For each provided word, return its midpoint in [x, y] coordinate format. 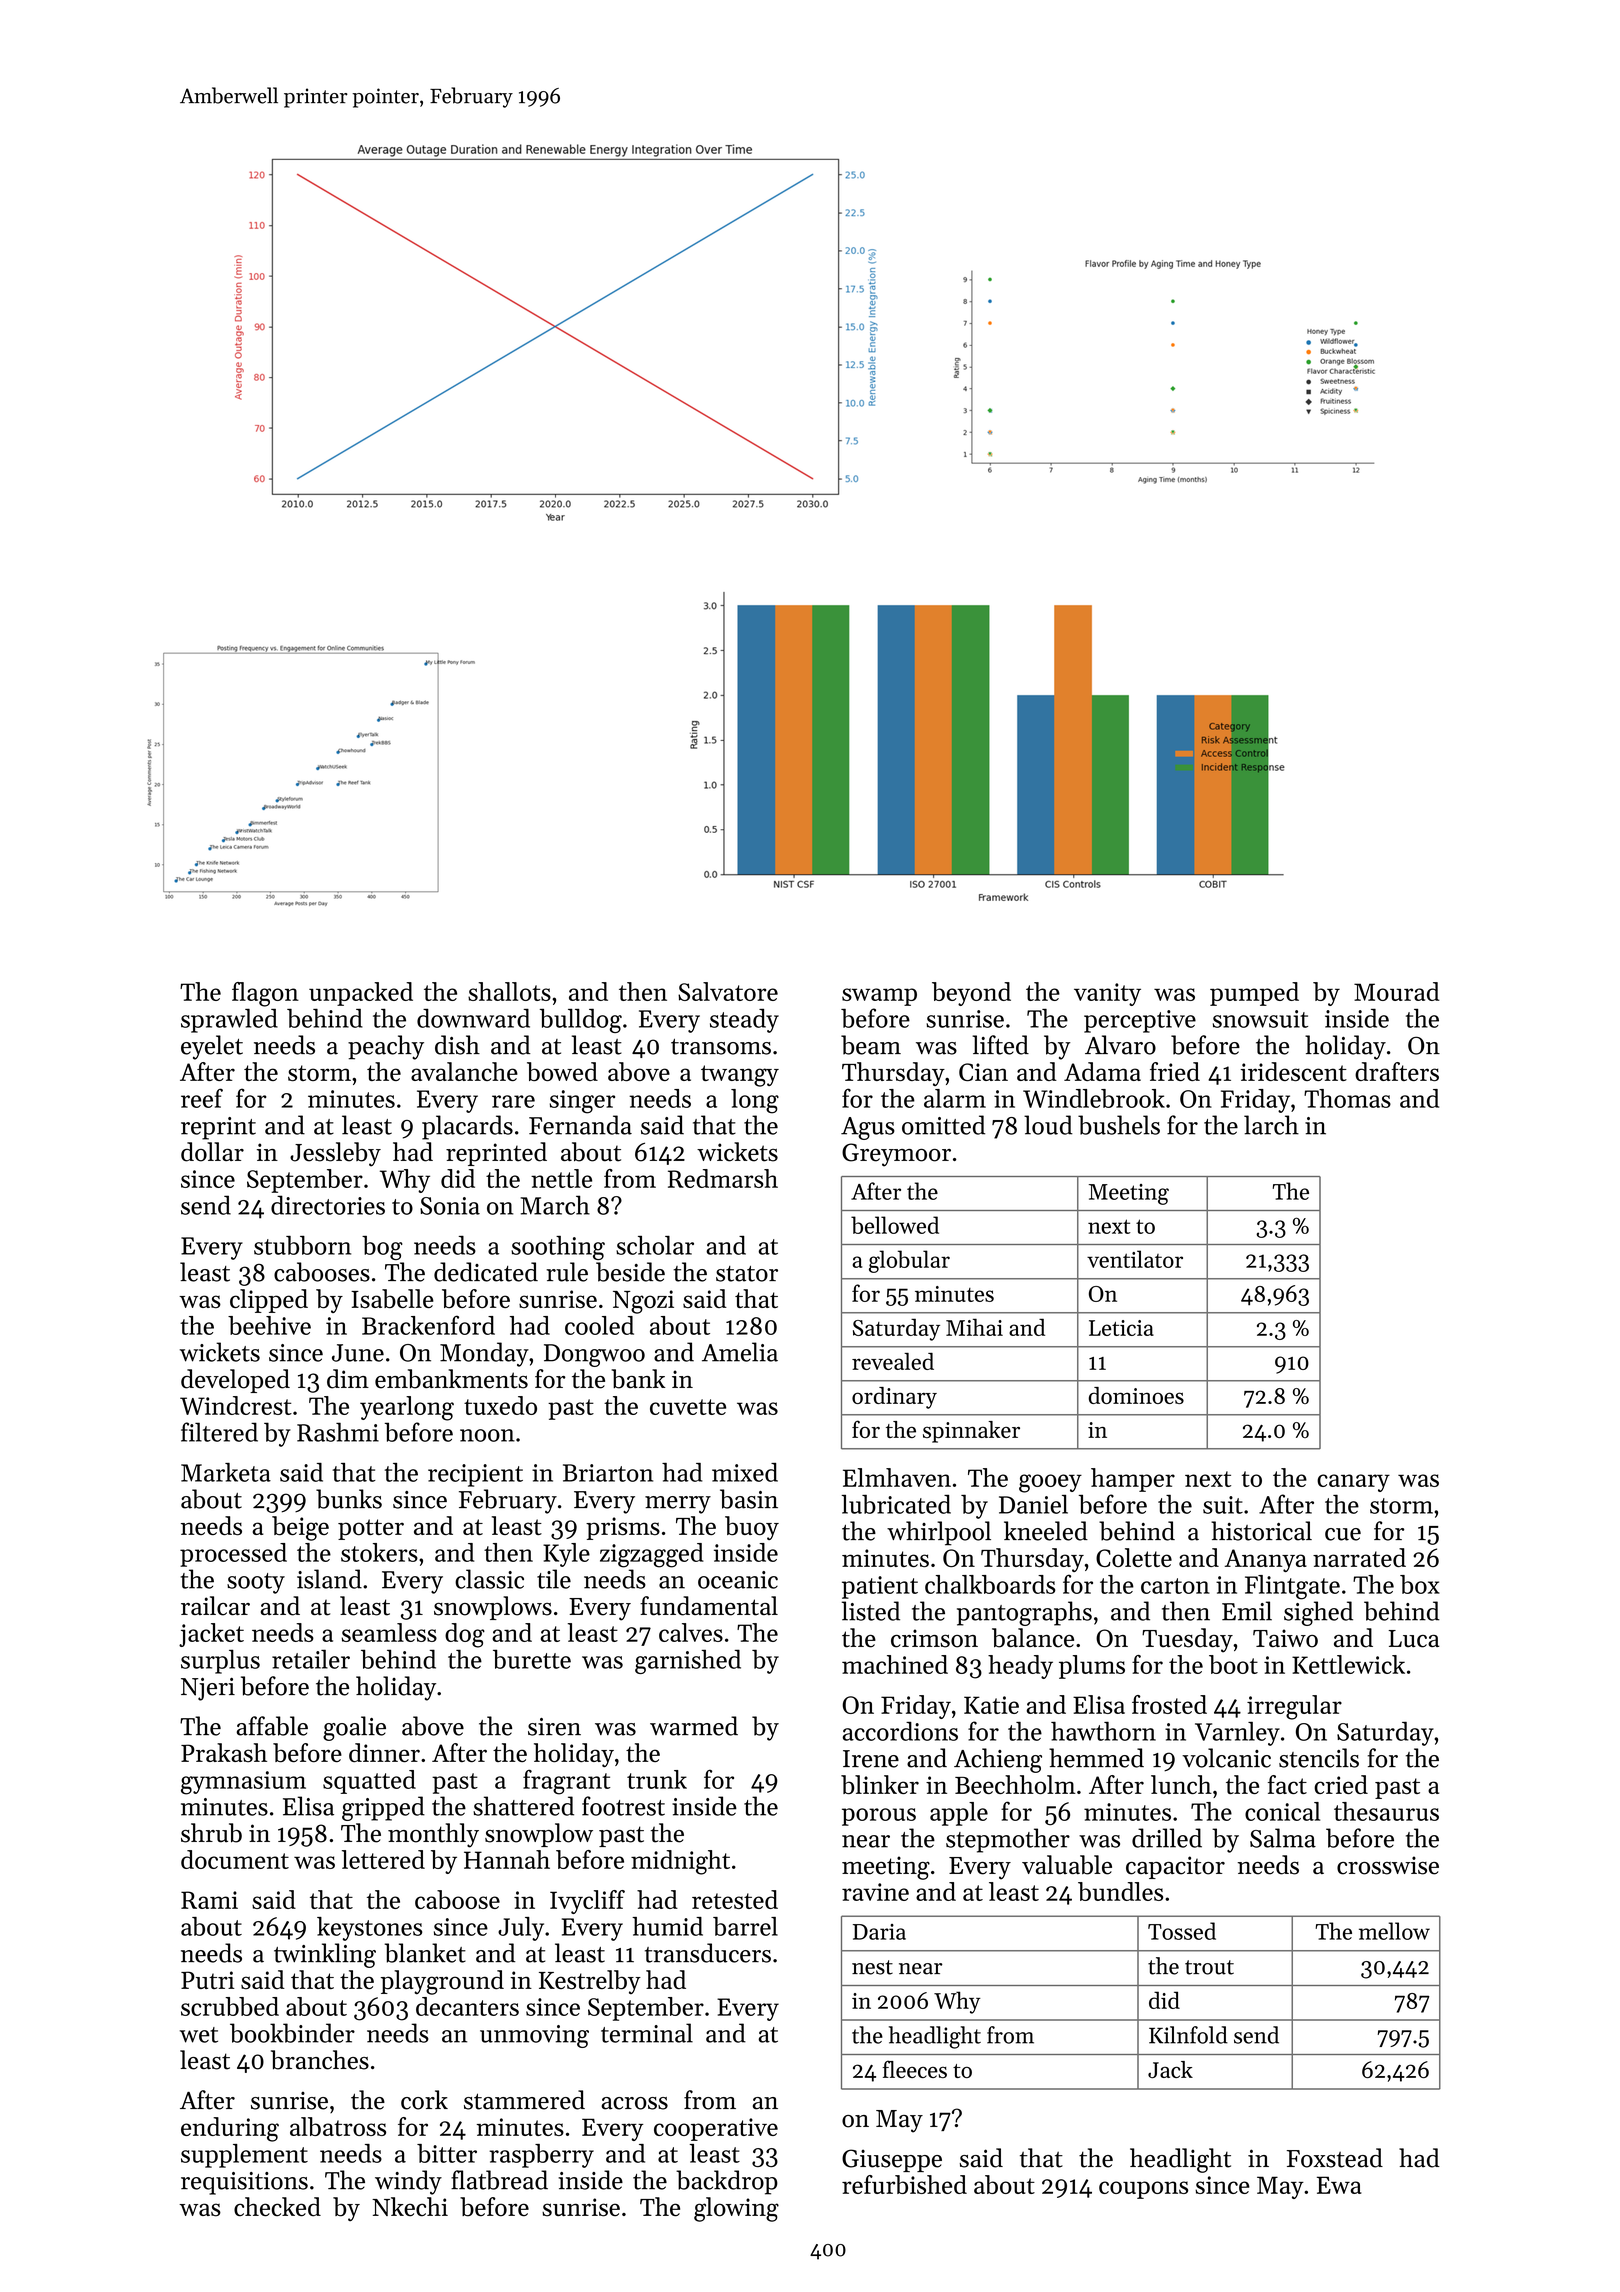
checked [277, 2207]
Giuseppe [892, 2160]
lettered [383, 1859]
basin [749, 1499]
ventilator [1135, 1259]
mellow [1394, 1931]
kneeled [1046, 1531]
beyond [971, 994]
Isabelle [392, 1298]
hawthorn [1103, 1731]
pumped [1254, 994]
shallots [509, 991]
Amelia [740, 1352]
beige [300, 1528]
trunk [657, 1779]
